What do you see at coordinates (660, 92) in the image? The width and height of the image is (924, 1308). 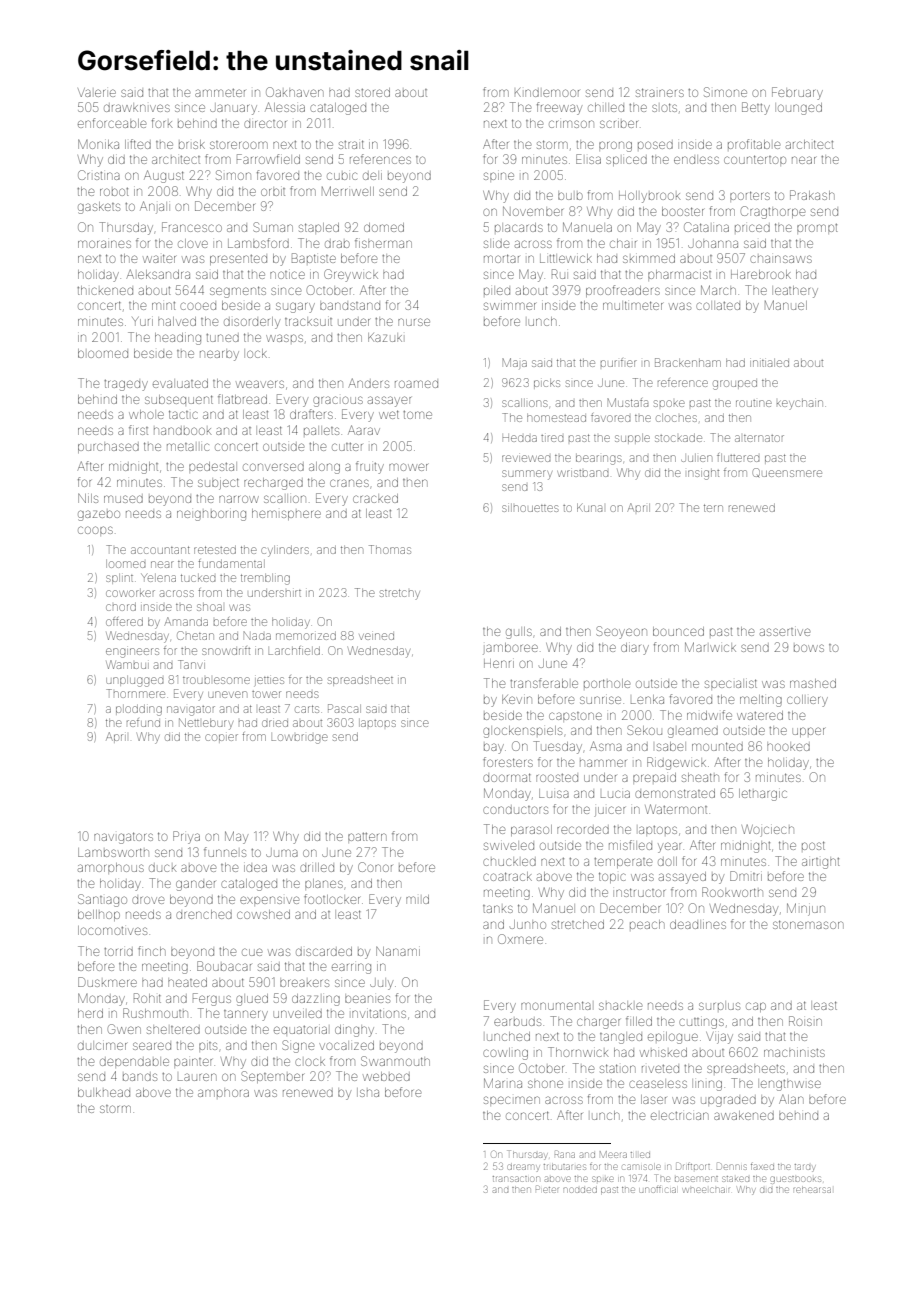 I see `strainers` at bounding box center [660, 92].
